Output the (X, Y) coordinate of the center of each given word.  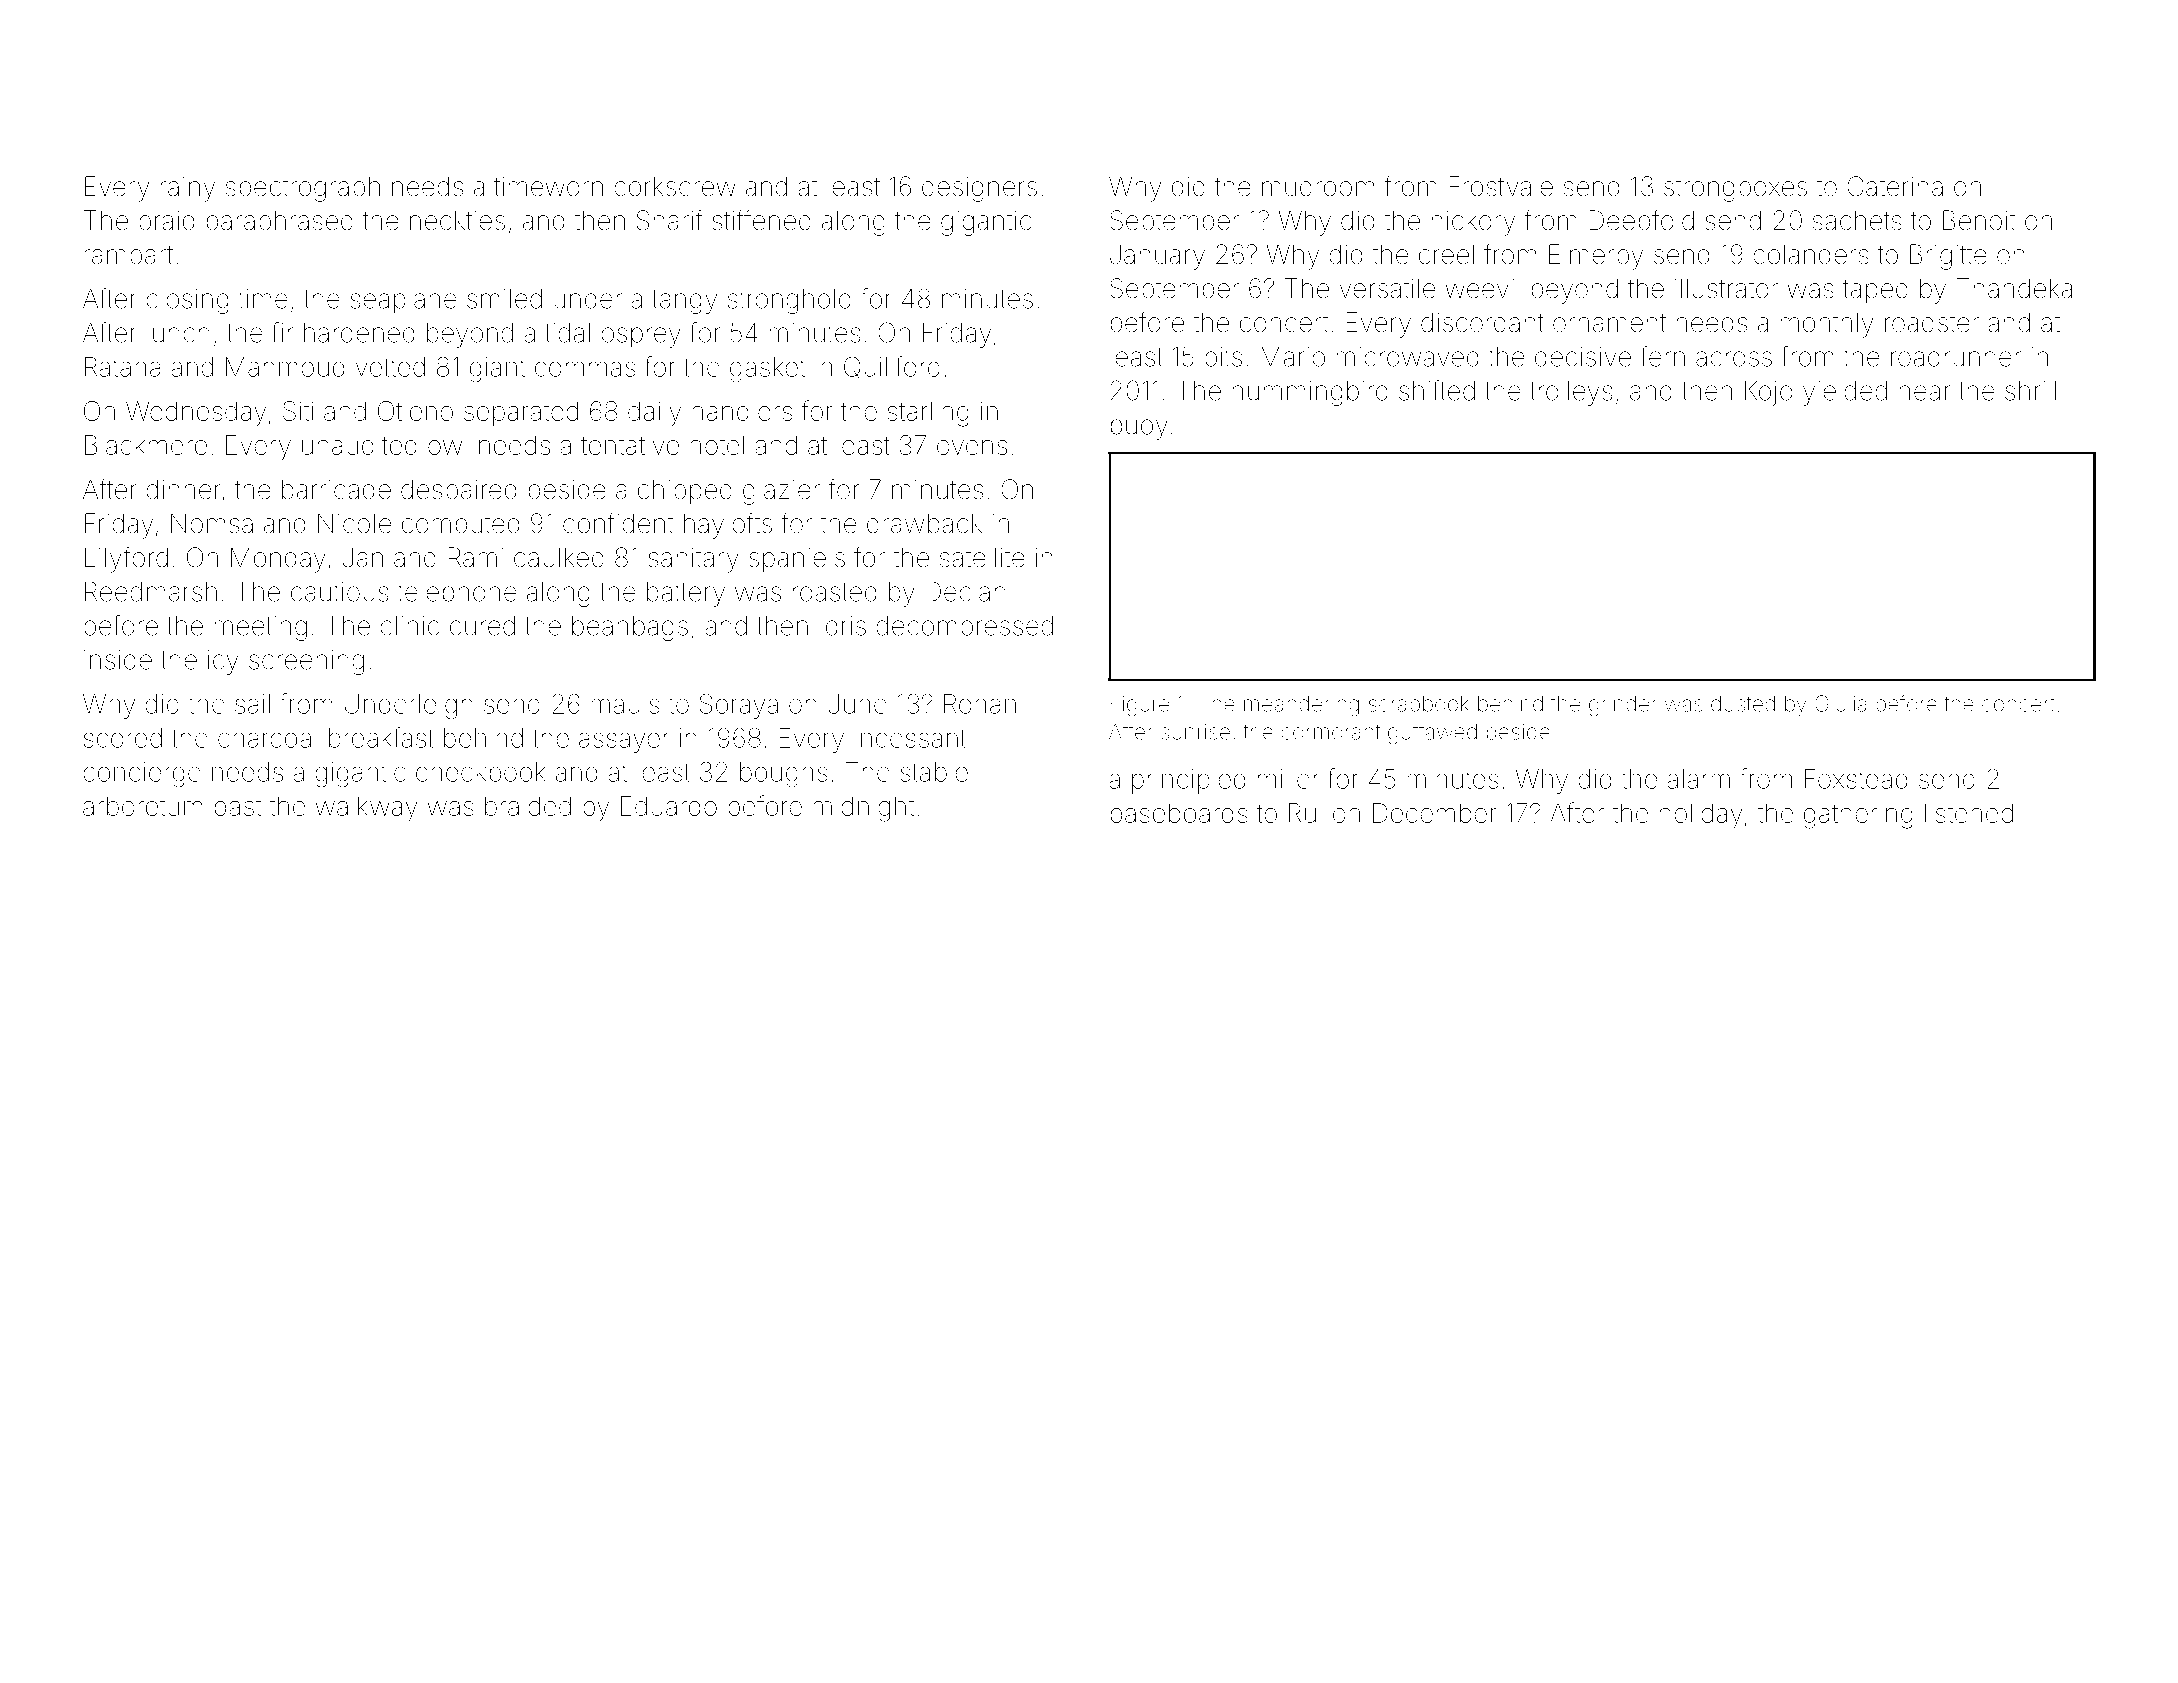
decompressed (964, 628)
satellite (982, 557)
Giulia (1840, 703)
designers (979, 189)
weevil (1482, 289)
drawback (924, 523)
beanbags (630, 628)
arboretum (142, 806)
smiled (504, 299)
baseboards (1179, 813)
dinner (183, 489)
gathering (1858, 816)
